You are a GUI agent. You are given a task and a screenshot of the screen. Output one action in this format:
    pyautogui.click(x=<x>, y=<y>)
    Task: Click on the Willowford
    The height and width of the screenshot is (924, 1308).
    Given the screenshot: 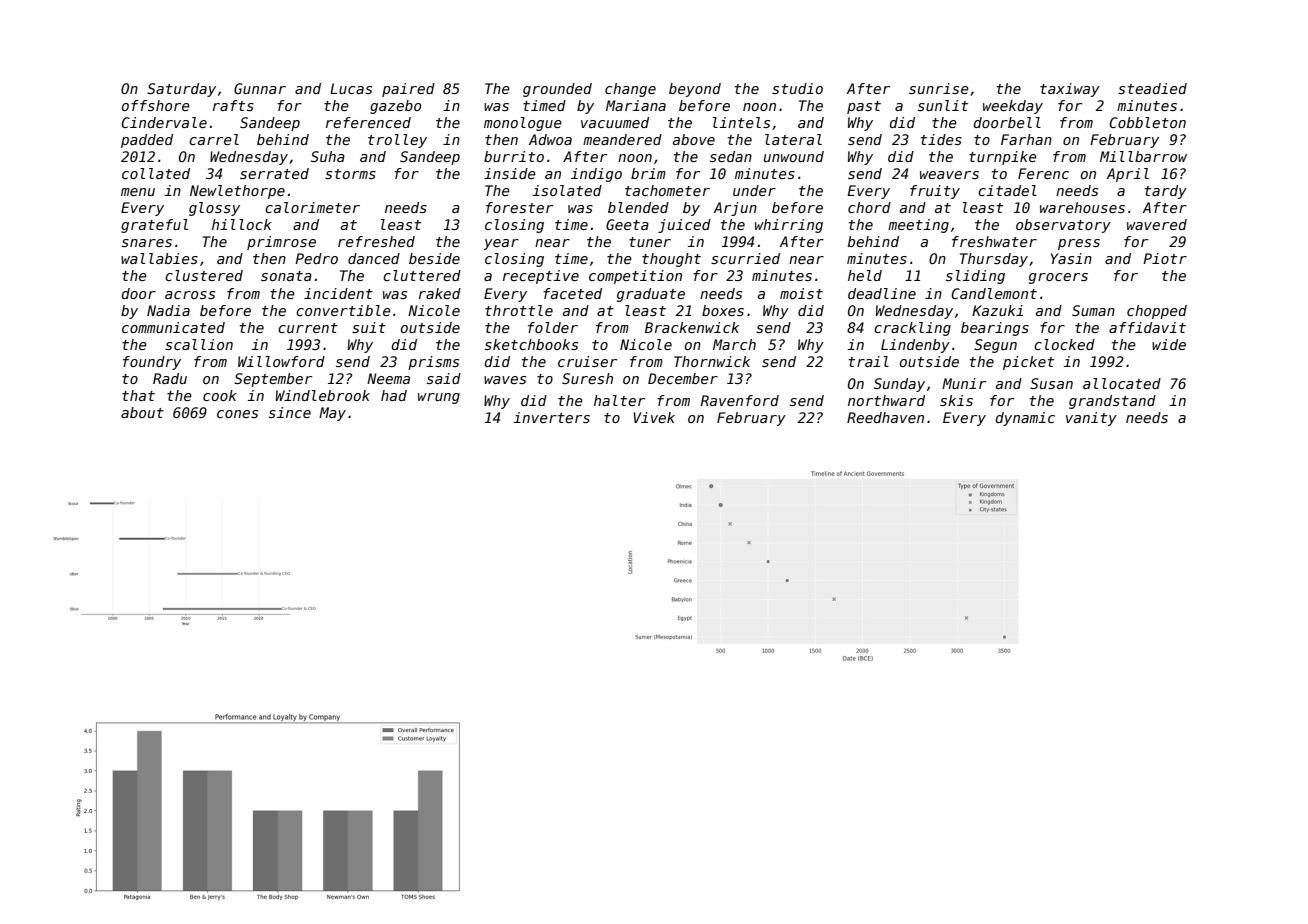 What is the action you would take?
    pyautogui.click(x=281, y=361)
